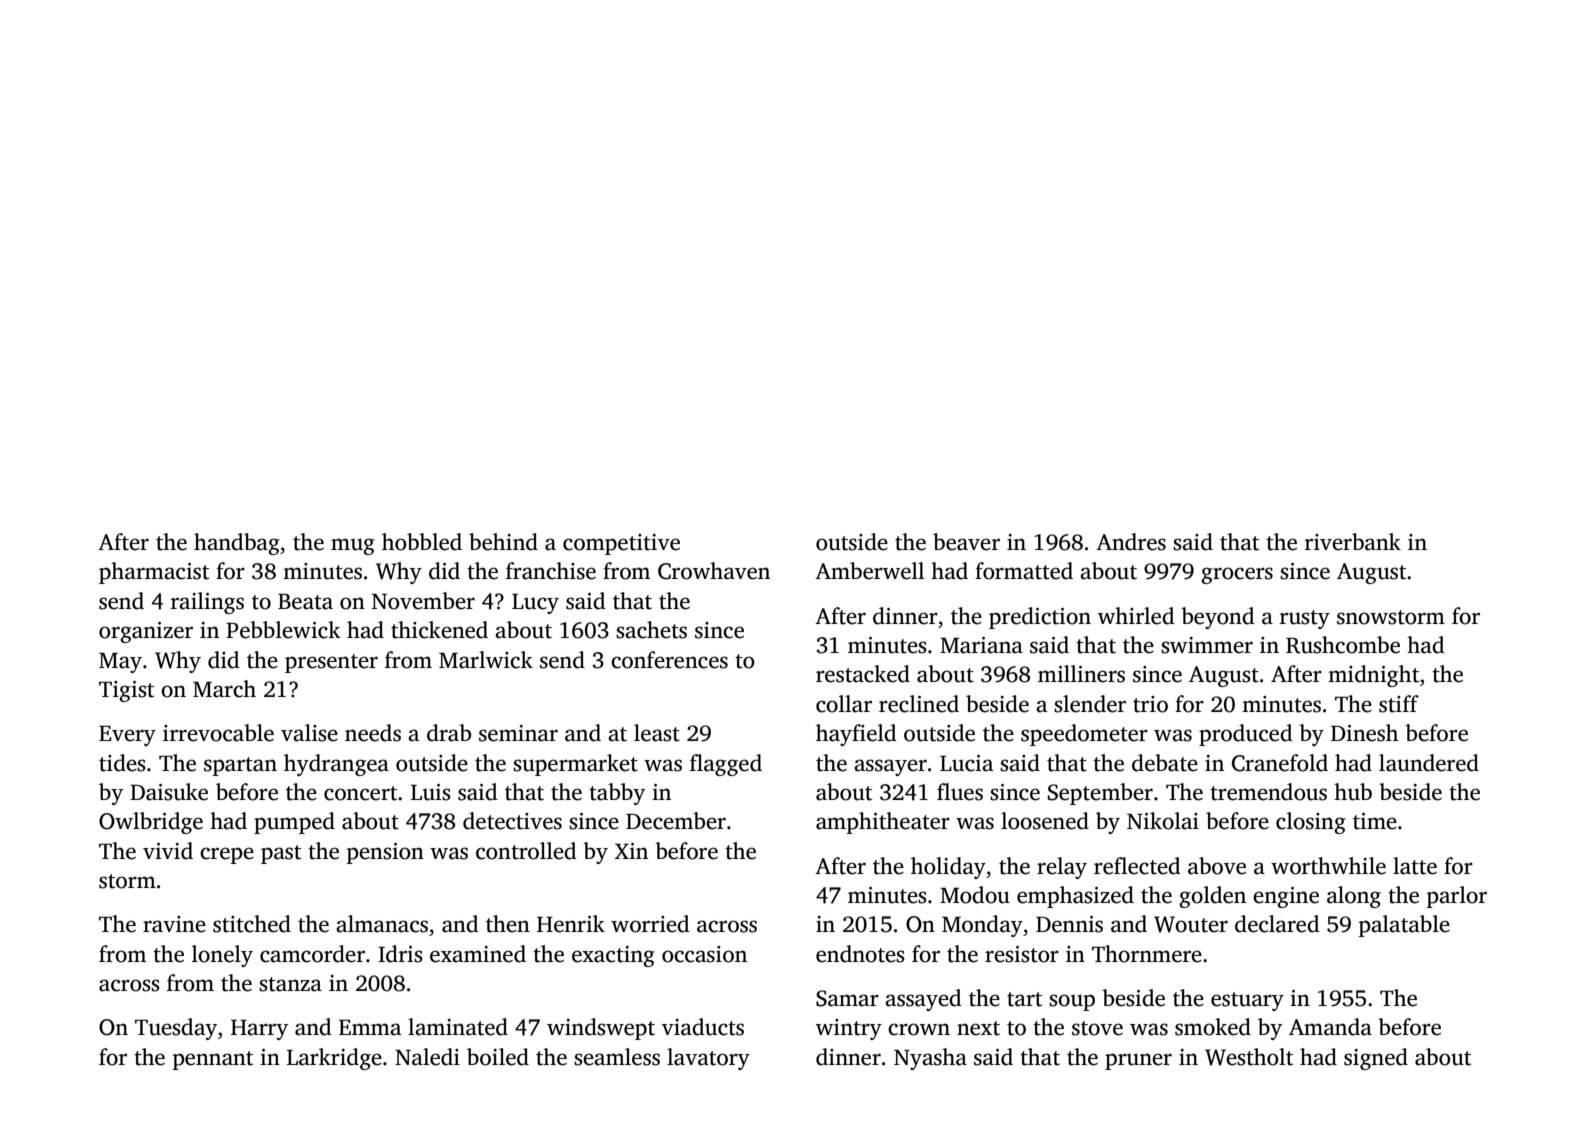  Describe the element at coordinates (503, 542) in the document. I see `behind` at that location.
